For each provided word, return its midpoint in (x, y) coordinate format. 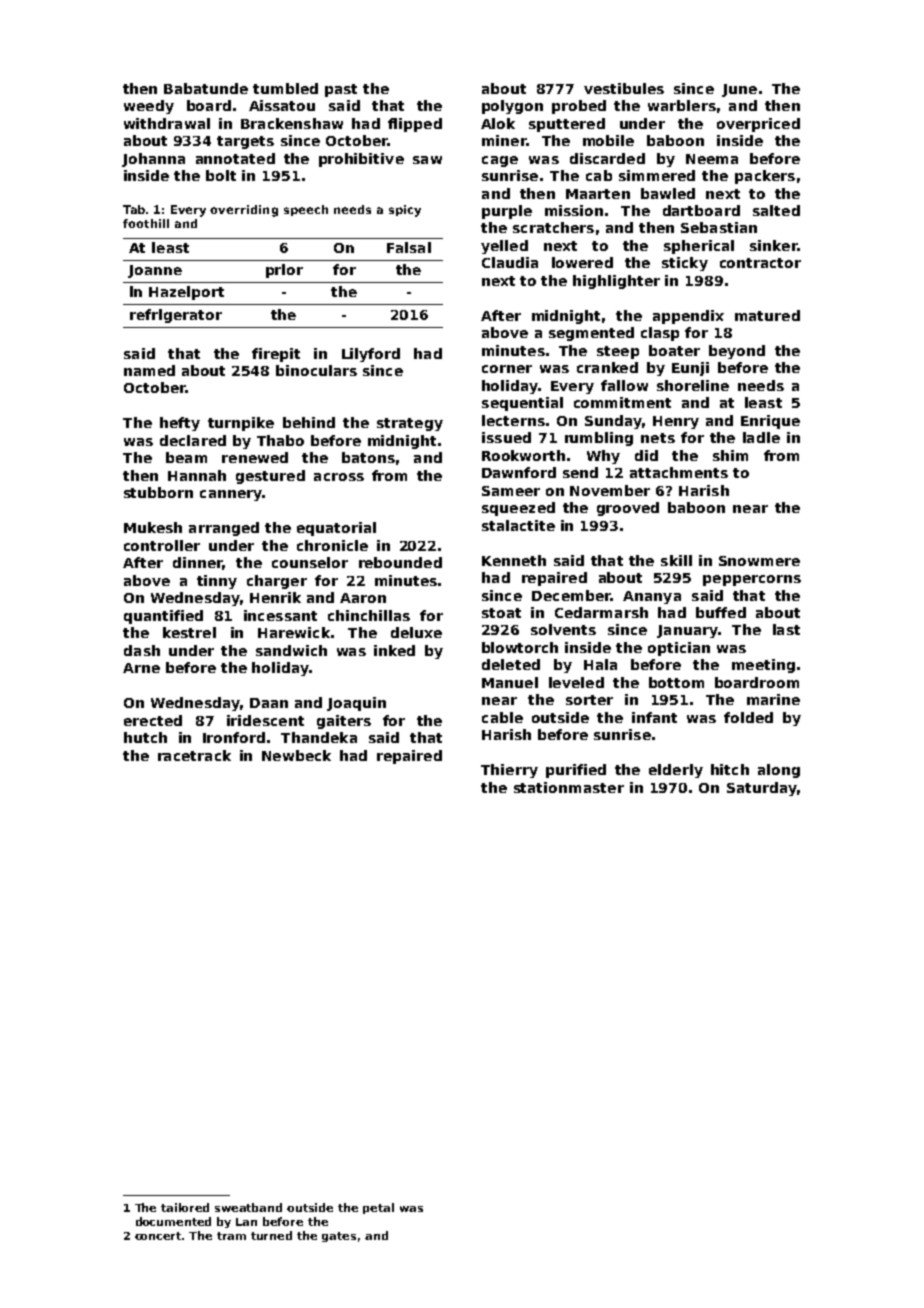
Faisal (409, 247)
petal (378, 1208)
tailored (185, 1207)
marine (773, 699)
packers (765, 177)
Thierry (509, 771)
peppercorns (752, 580)
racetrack (194, 755)
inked (394, 650)
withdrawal (167, 123)
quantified (163, 617)
